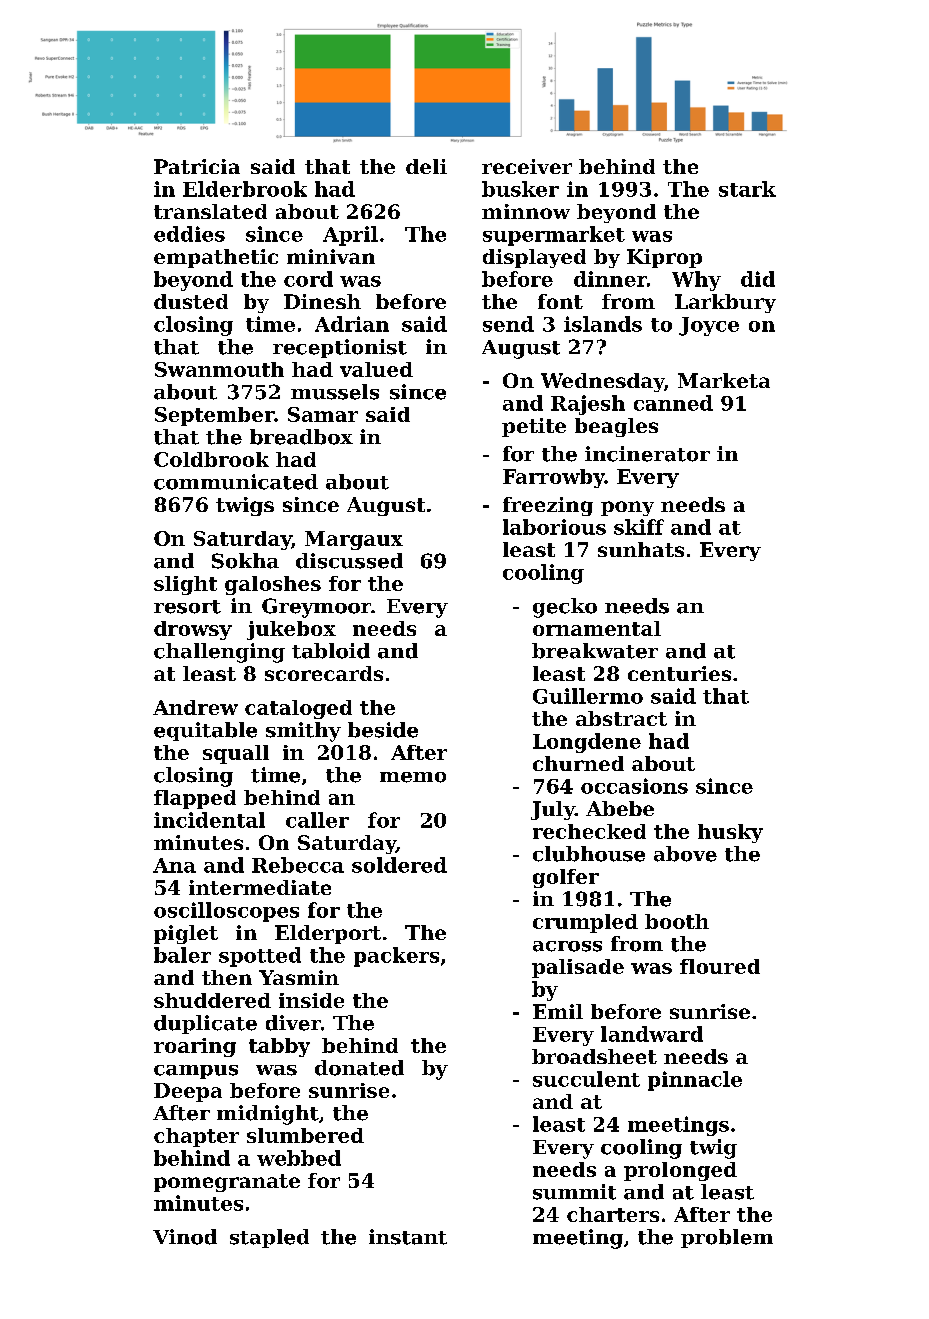 This image has height=1319, width=929. What do you see at coordinates (627, 508) in the image?
I see `pony` at bounding box center [627, 508].
